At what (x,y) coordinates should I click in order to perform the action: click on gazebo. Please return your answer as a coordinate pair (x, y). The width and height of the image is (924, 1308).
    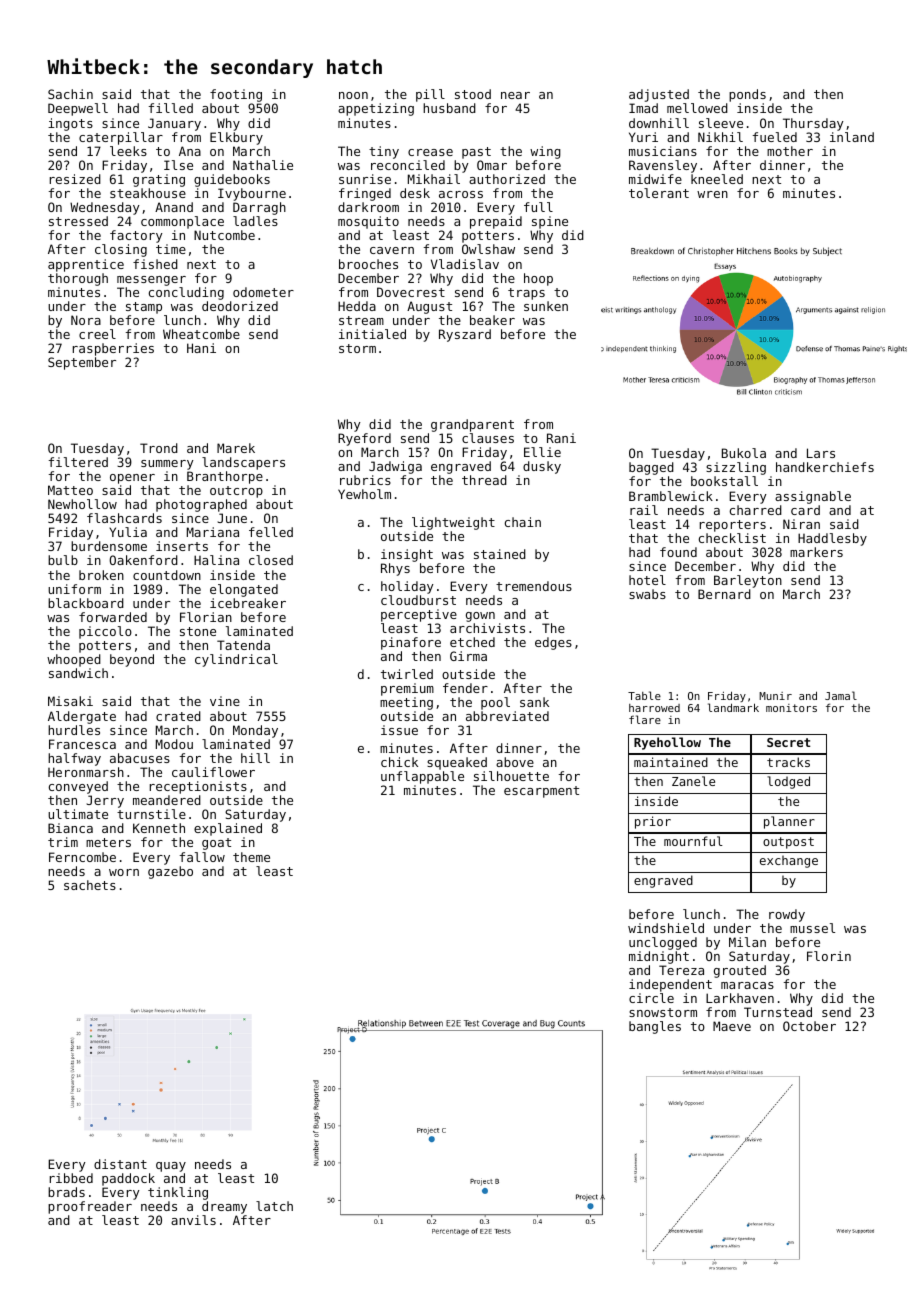
    Looking at the image, I should click on (170, 872).
